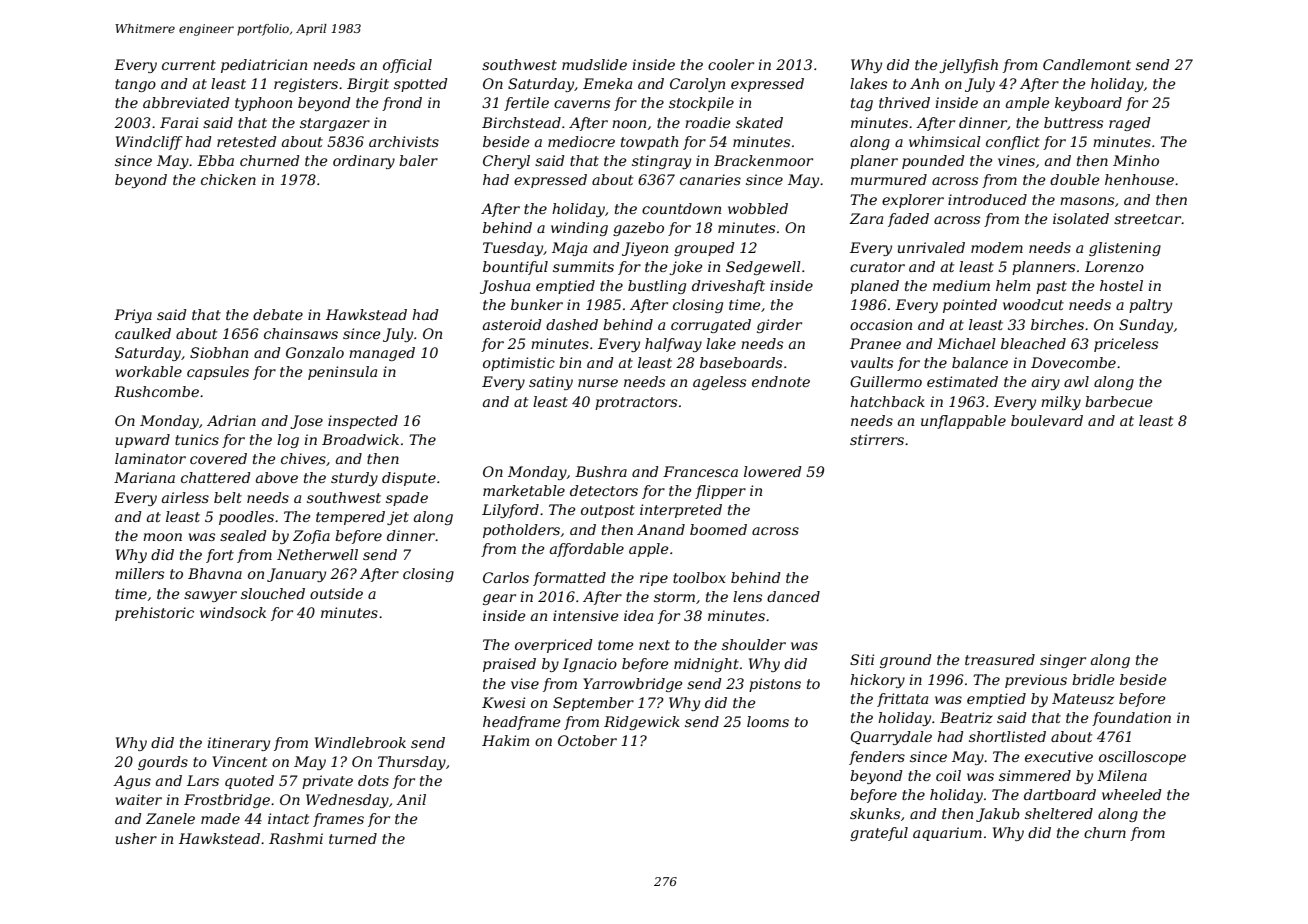 This screenshot has height=924, width=1308. Describe the element at coordinates (186, 102) in the screenshot. I see `abbreviated` at that location.
